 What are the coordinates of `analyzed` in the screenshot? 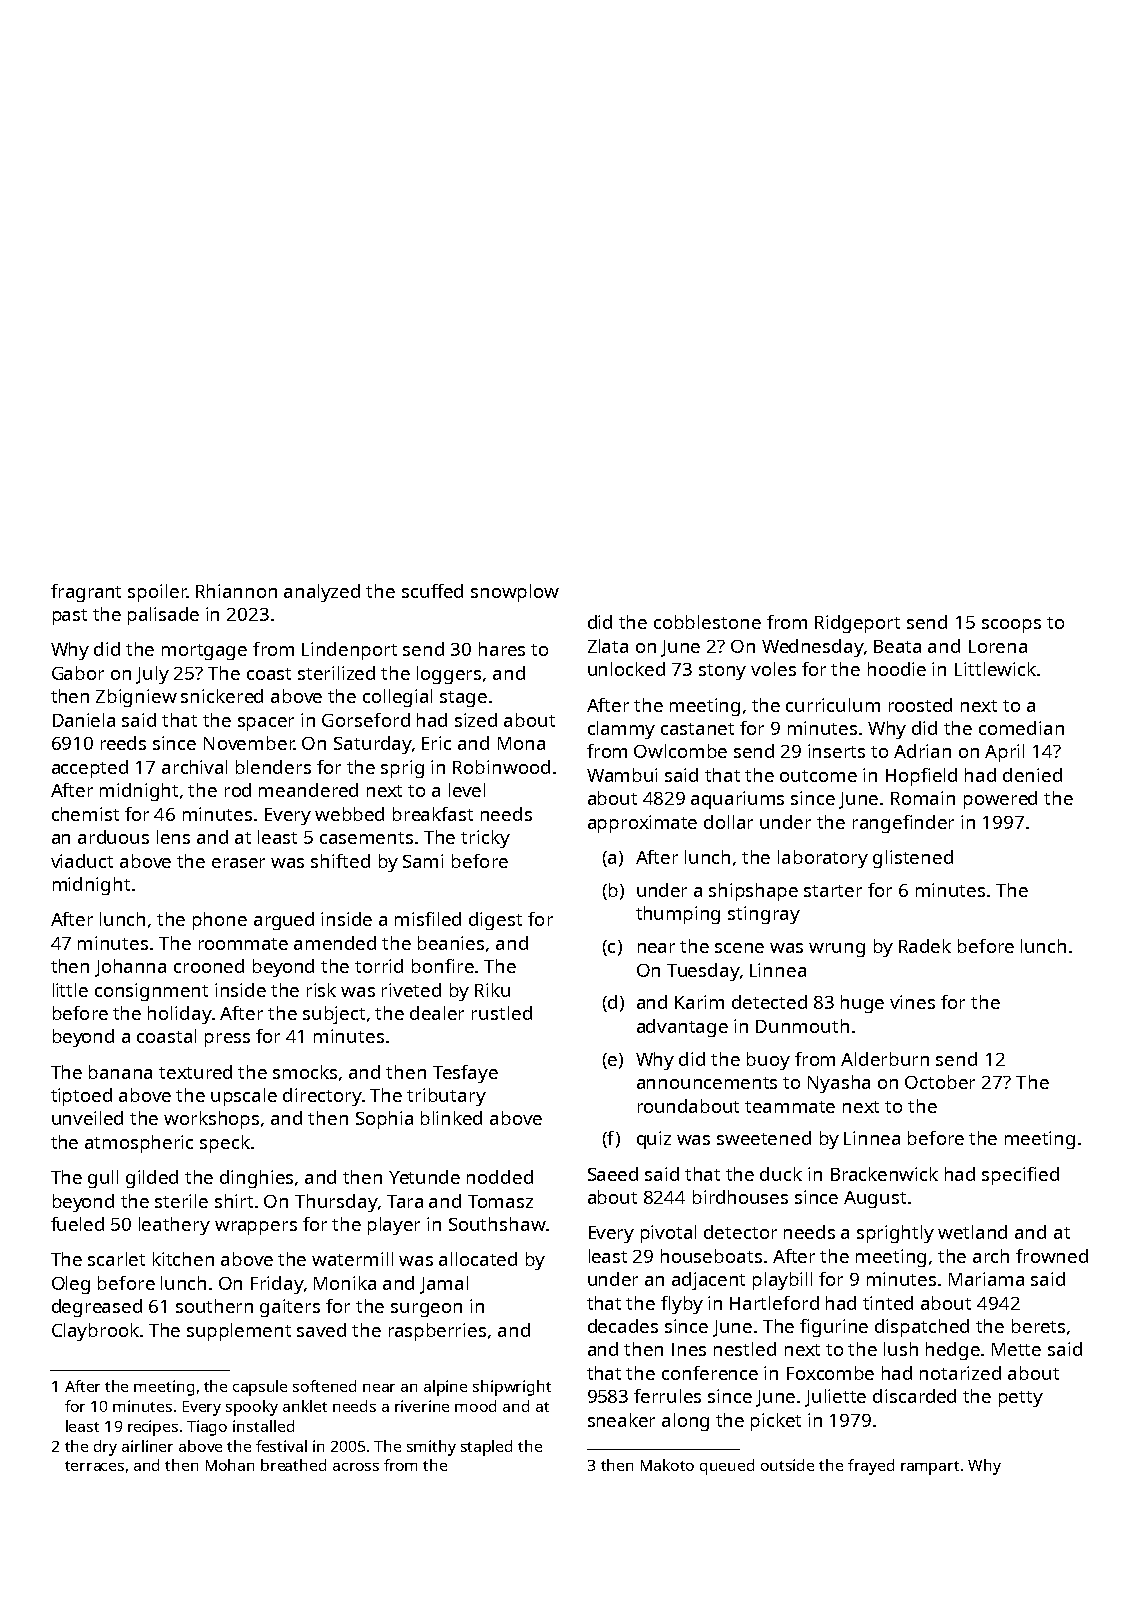 It's located at (322, 593).
